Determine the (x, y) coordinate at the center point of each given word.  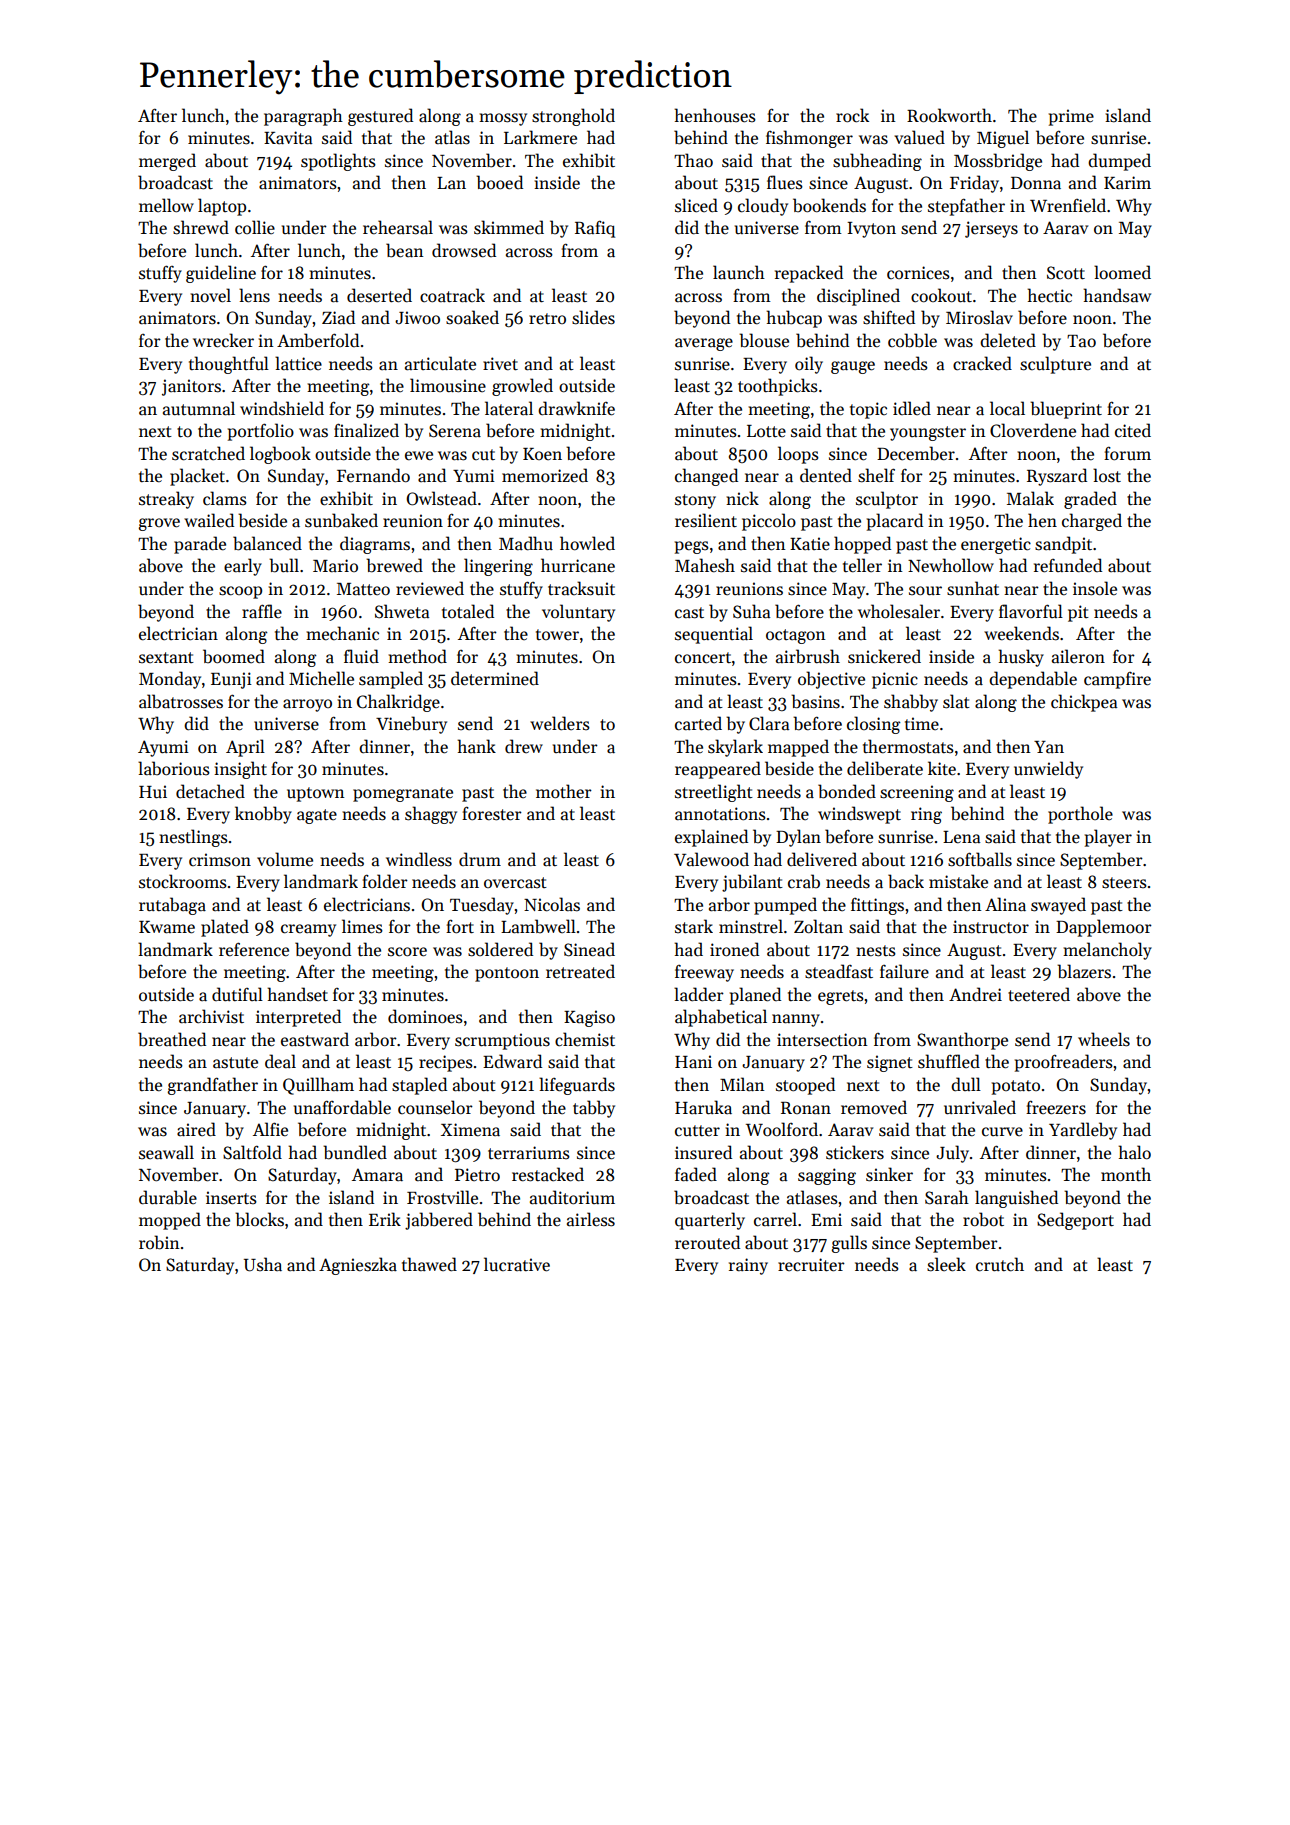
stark (694, 926)
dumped (1119, 162)
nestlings (193, 838)
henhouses (715, 115)
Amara (377, 1175)
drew (524, 746)
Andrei (975, 994)
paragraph (303, 117)
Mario (335, 566)
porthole (1080, 815)
